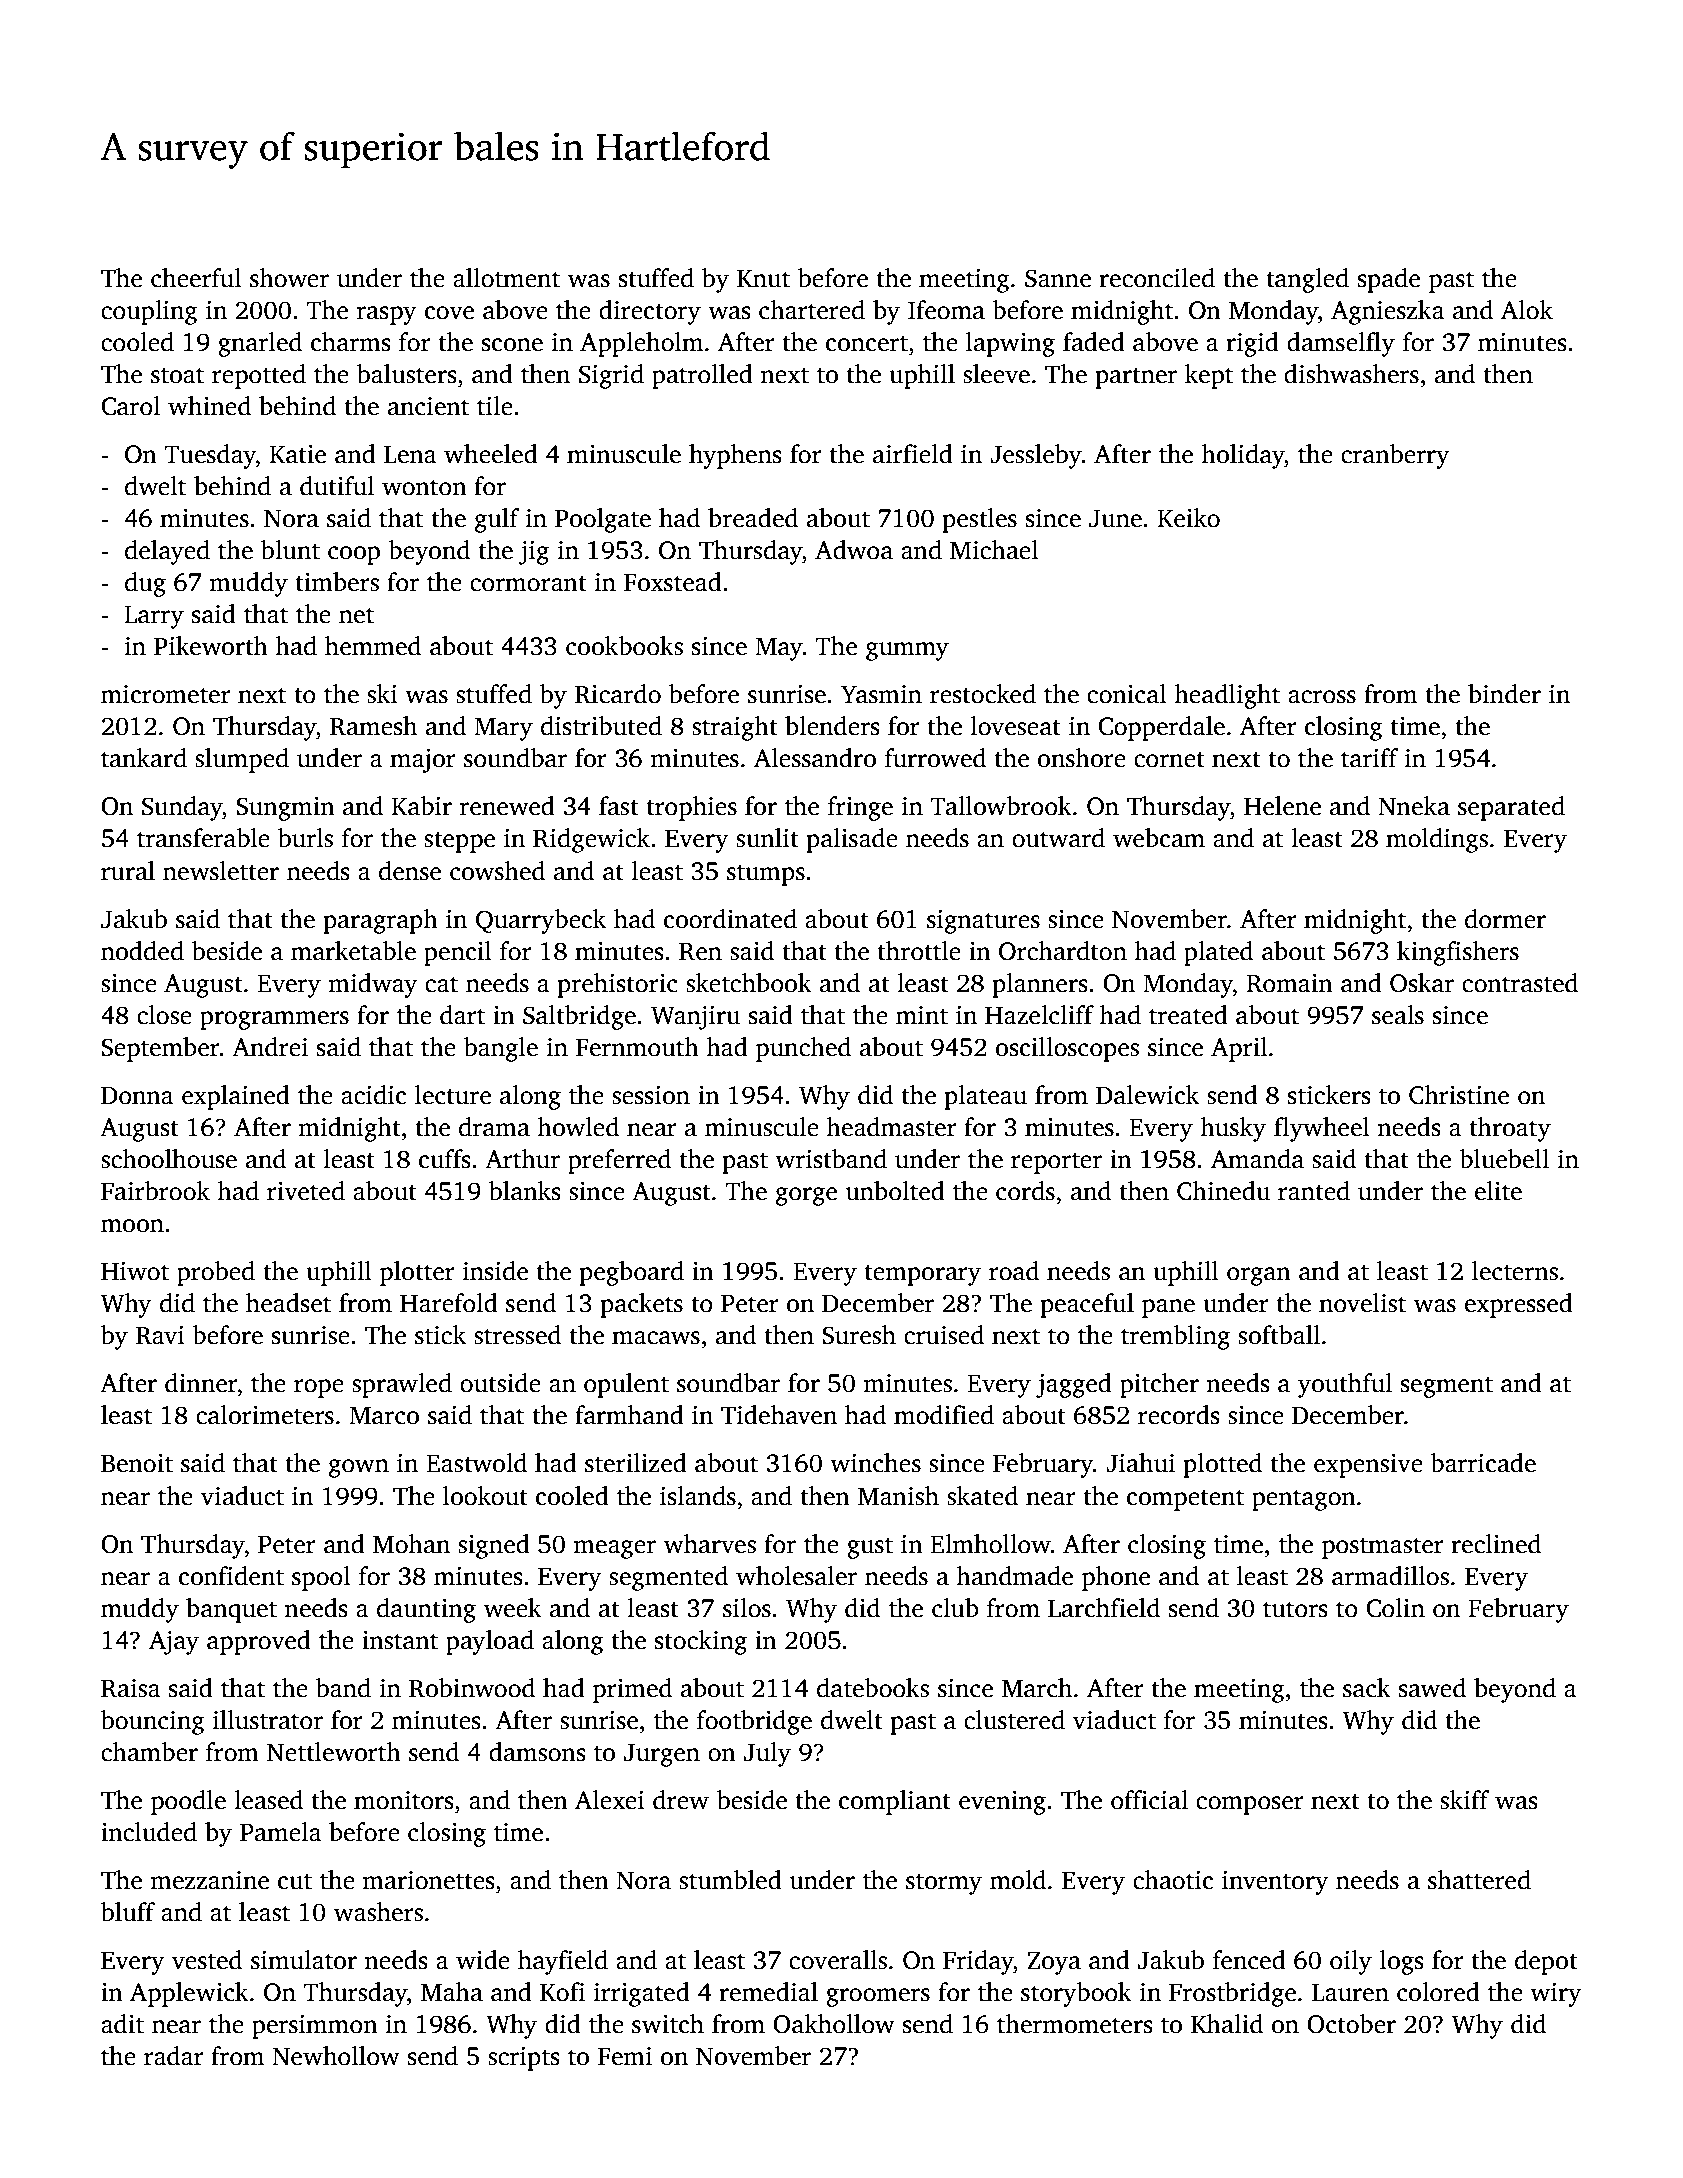 Image resolution: width=1683 pixels, height=2178 pixels. I want to click on Ajay, so click(174, 1643).
